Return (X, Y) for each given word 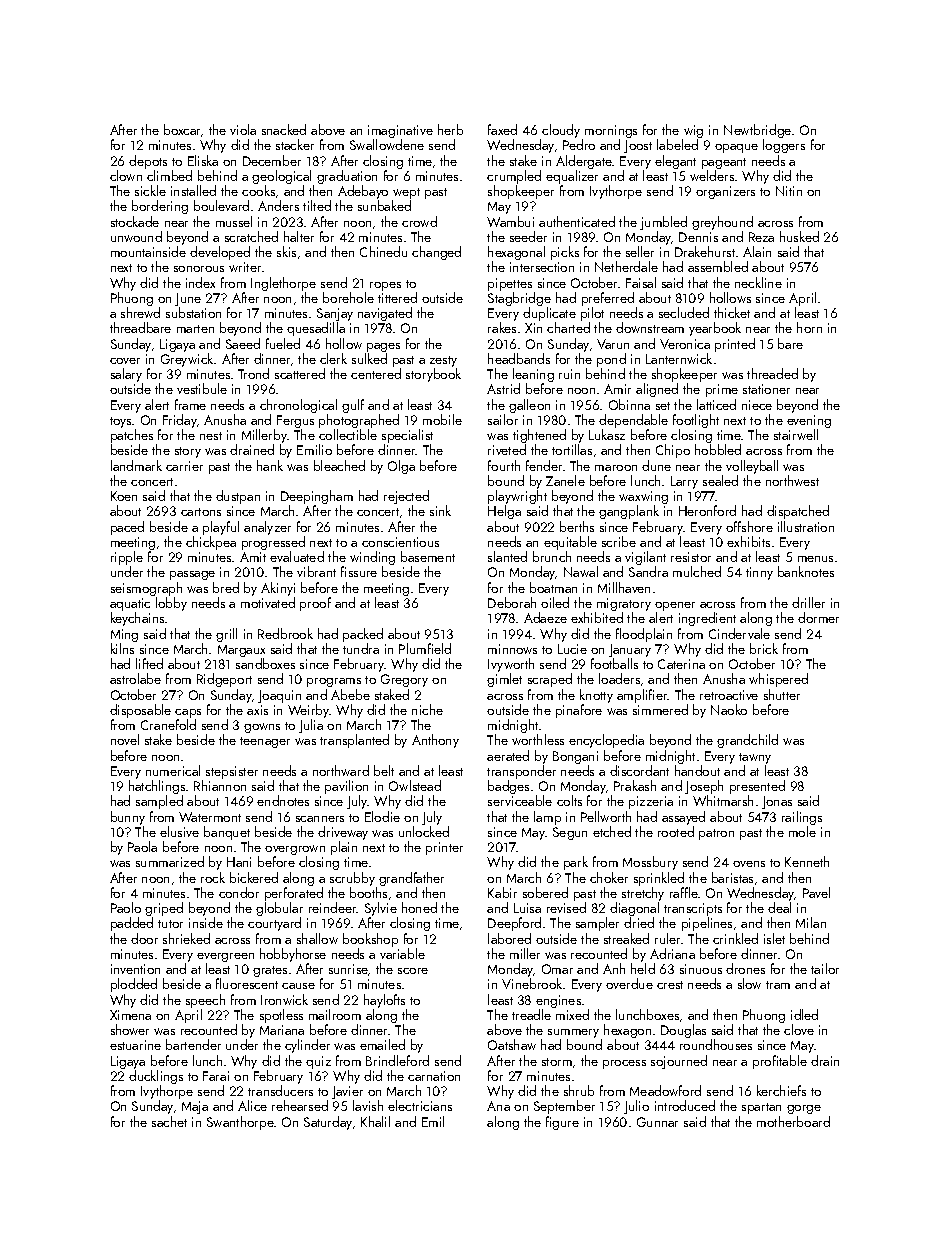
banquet (227, 833)
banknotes (806, 571)
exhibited (597, 617)
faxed (502, 129)
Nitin (789, 191)
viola (243, 129)
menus (815, 559)
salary (126, 375)
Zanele (565, 480)
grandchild (747, 741)
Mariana (282, 1030)
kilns (122, 648)
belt (384, 770)
